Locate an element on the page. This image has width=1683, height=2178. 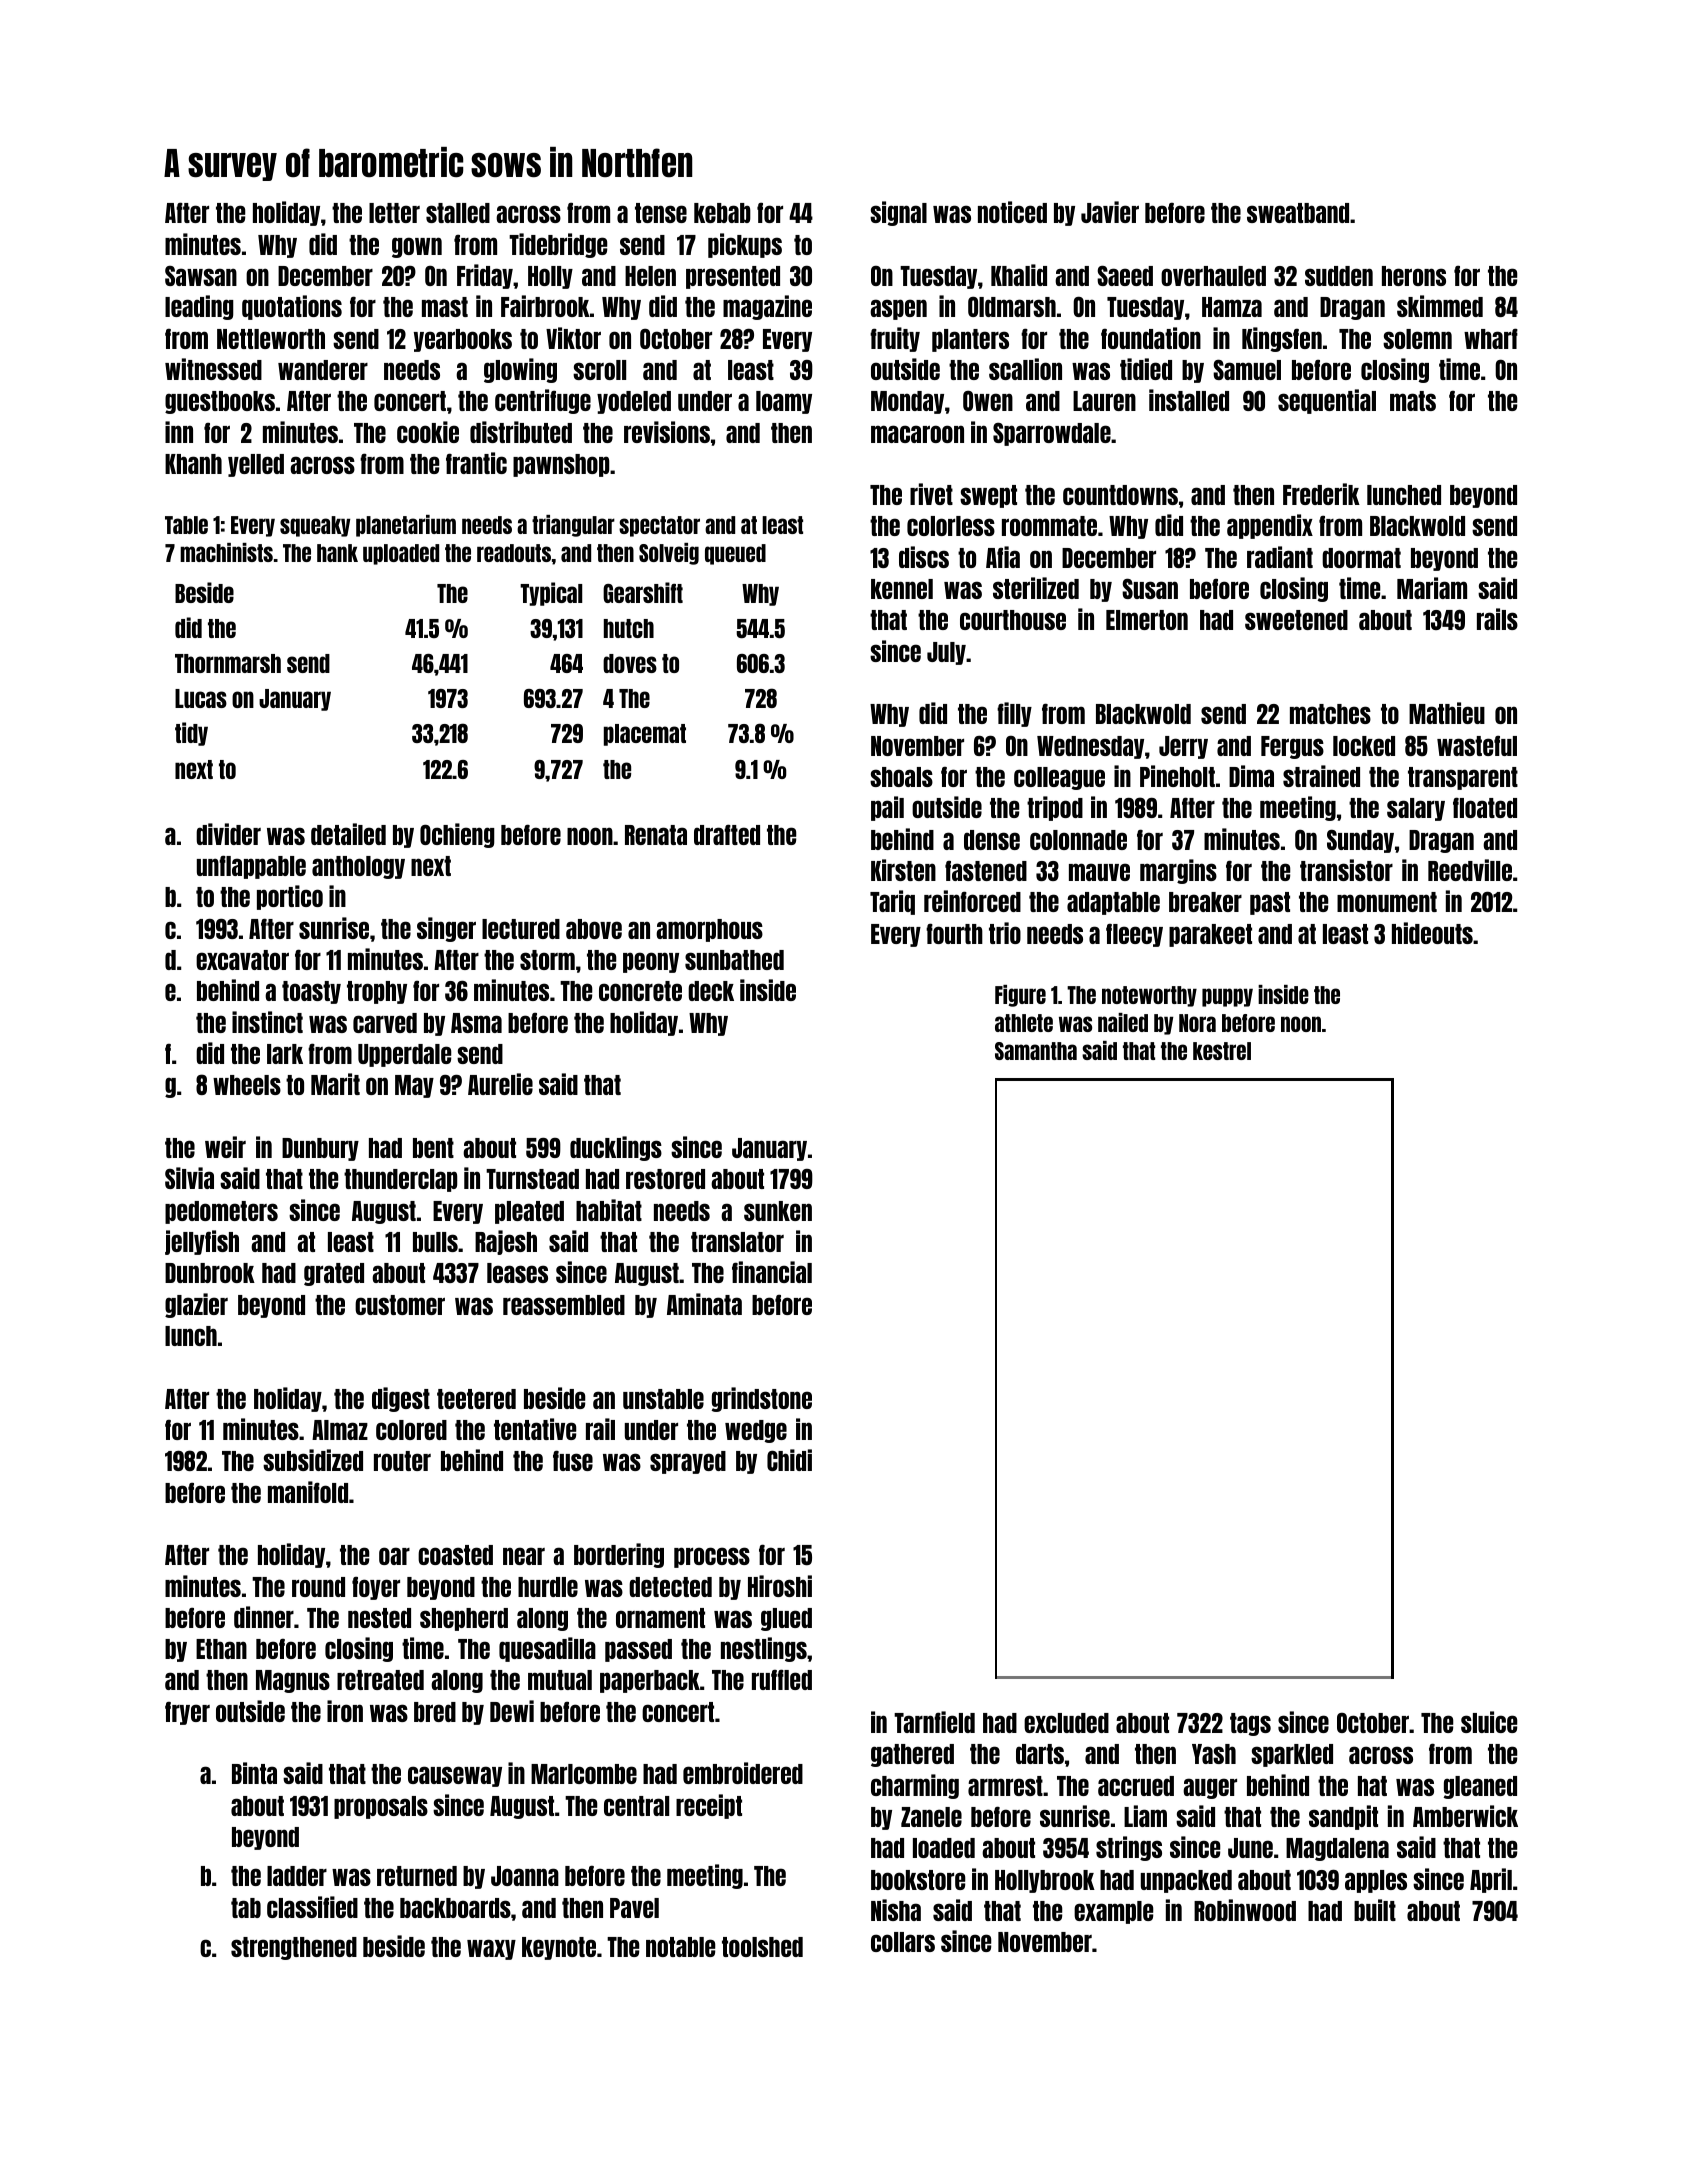
financial is located at coordinates (772, 1272).
